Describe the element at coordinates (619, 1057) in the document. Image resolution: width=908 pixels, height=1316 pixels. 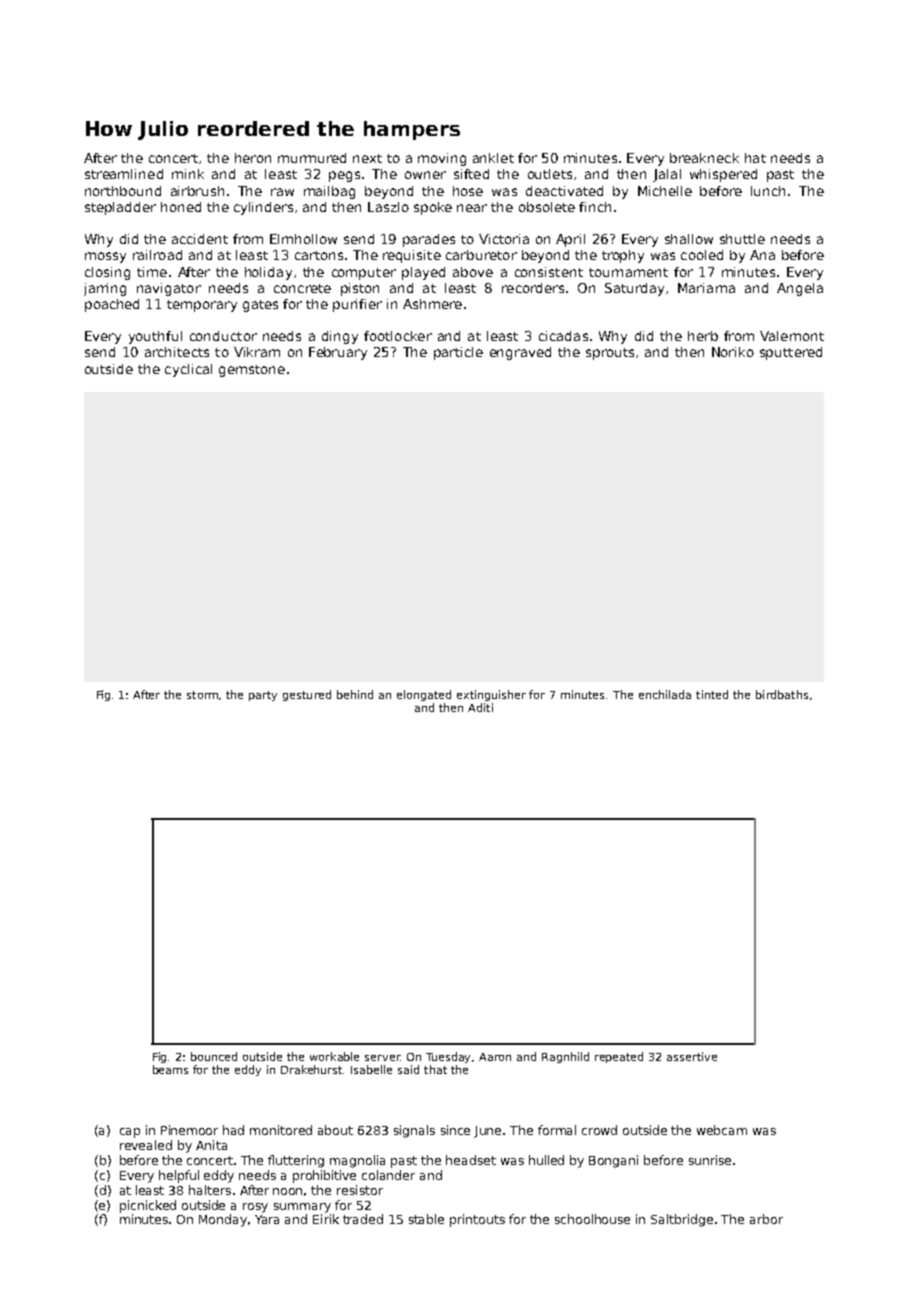
I see `repeated` at that location.
